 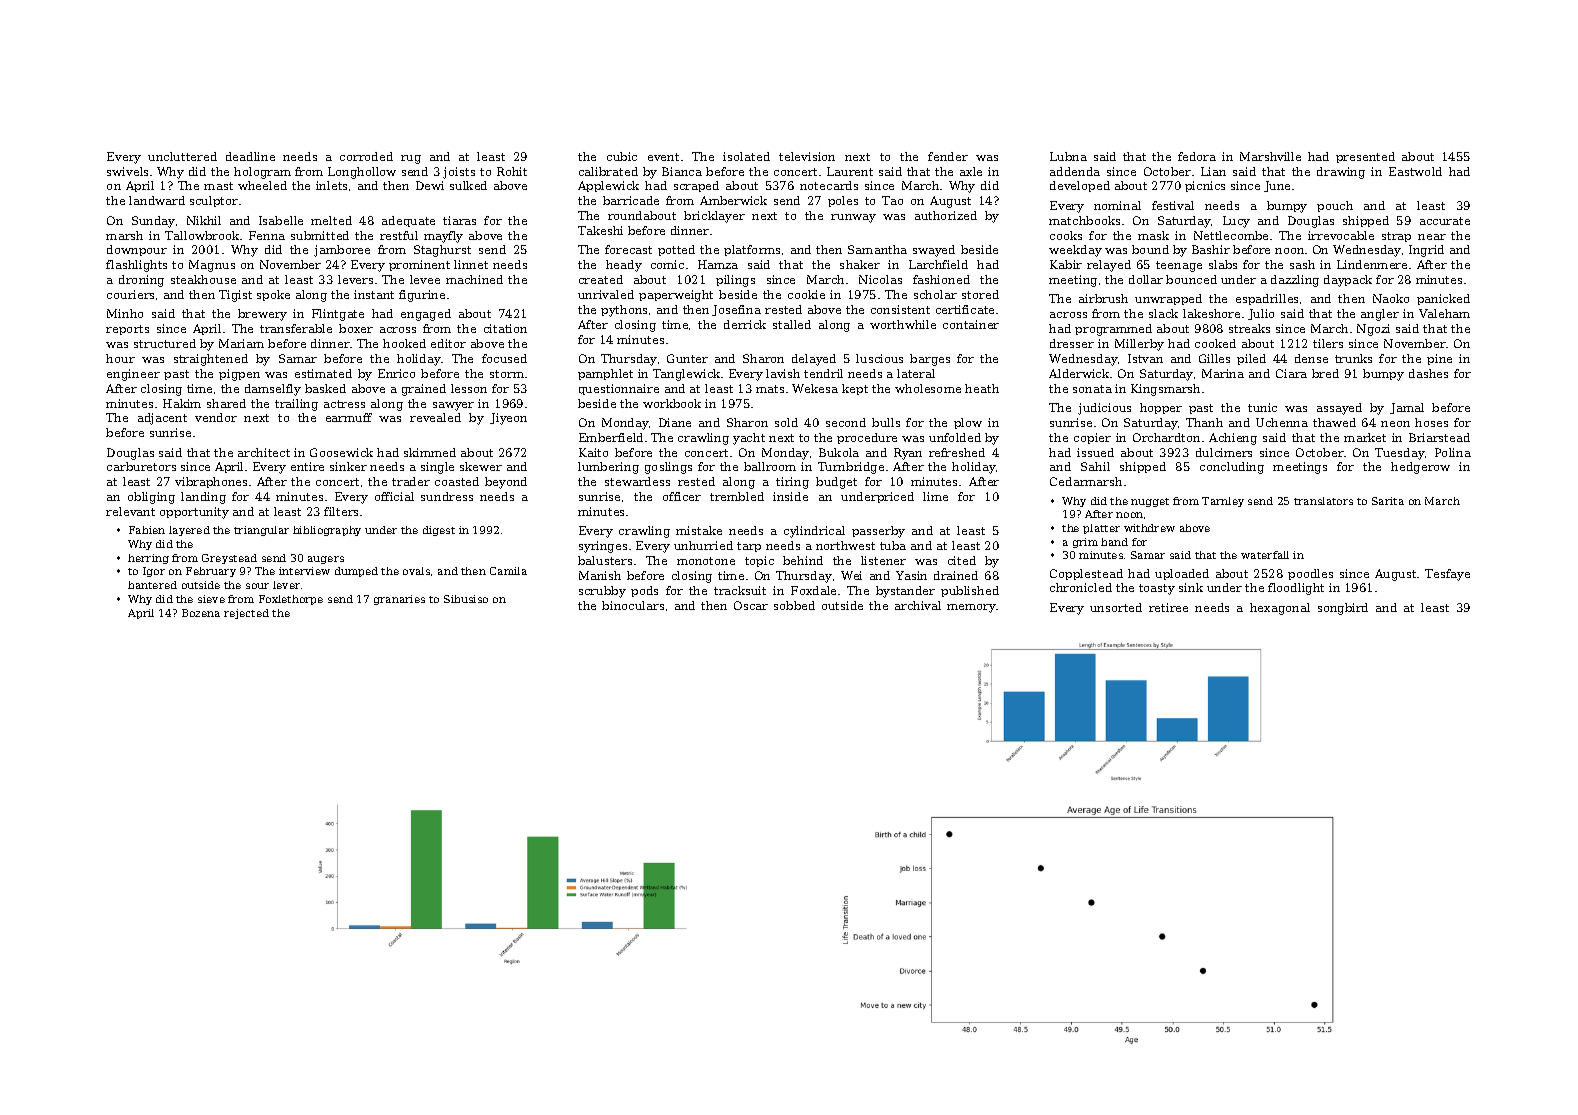 I want to click on vibraphones, so click(x=211, y=482).
